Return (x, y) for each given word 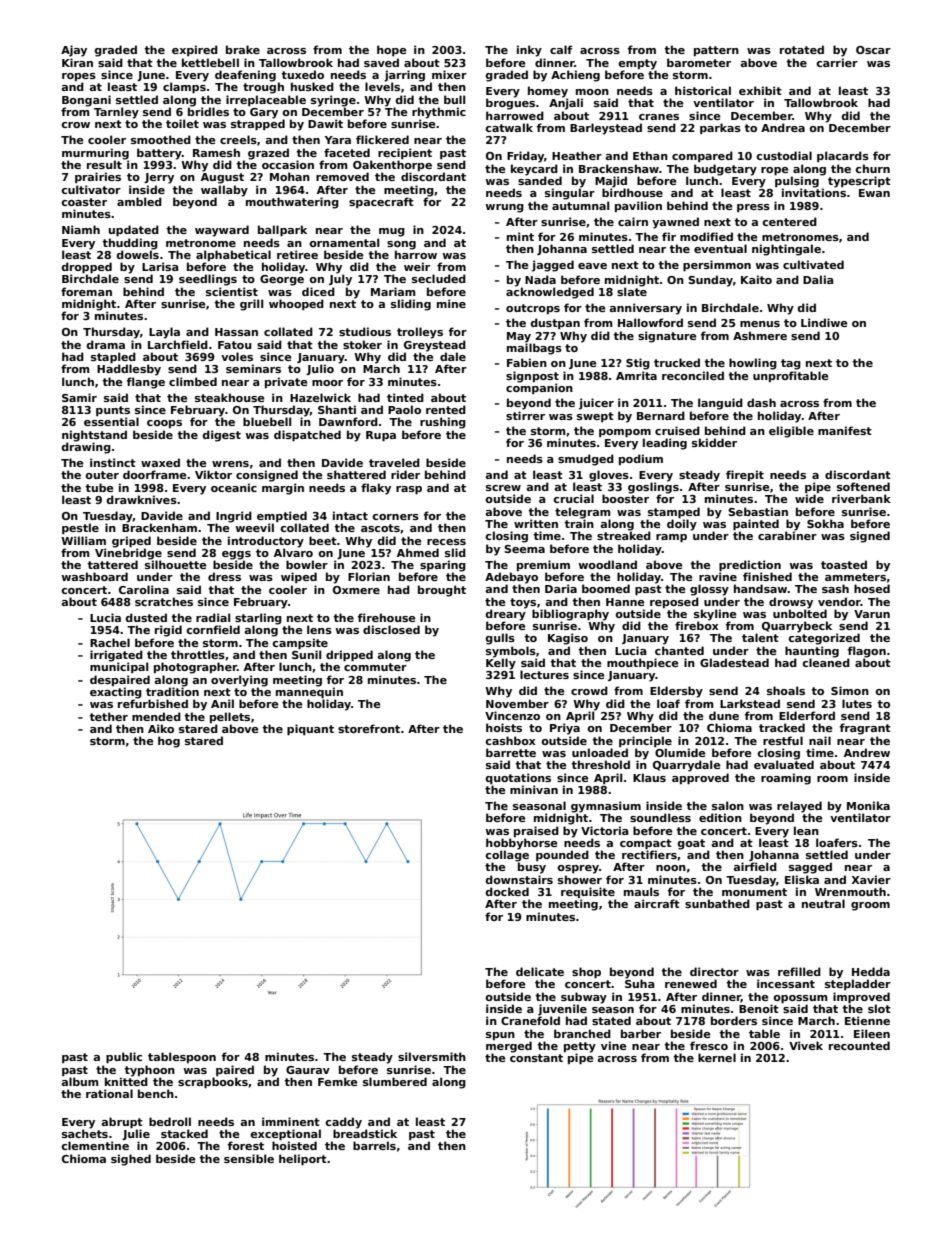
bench (156, 1093)
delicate (540, 971)
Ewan (874, 193)
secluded (439, 278)
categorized (824, 639)
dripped (349, 655)
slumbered (395, 1081)
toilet (182, 123)
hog (169, 742)
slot (879, 1008)
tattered (112, 564)
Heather (577, 155)
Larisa (160, 266)
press (753, 208)
